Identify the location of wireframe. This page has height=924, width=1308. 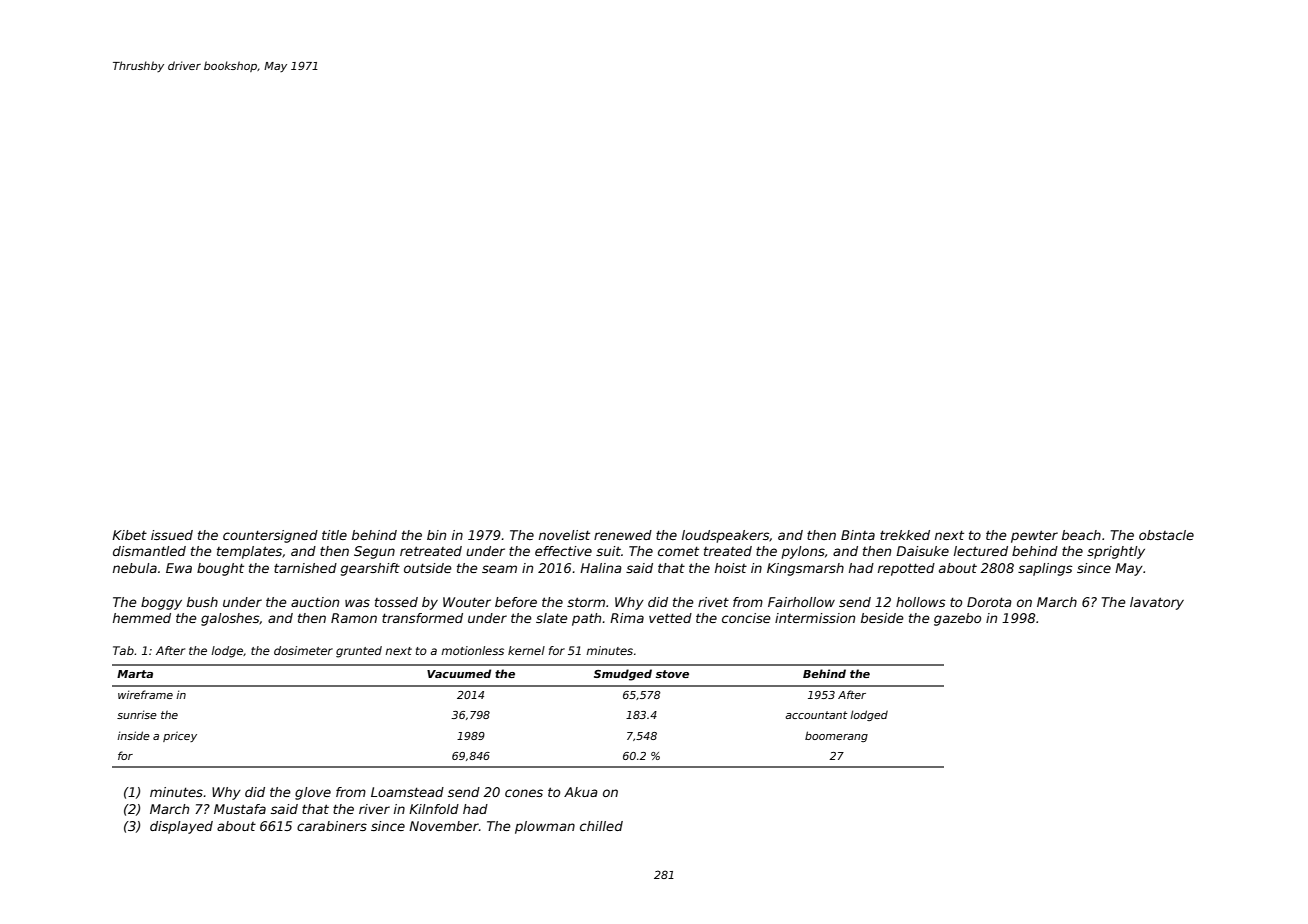
(145, 694).
